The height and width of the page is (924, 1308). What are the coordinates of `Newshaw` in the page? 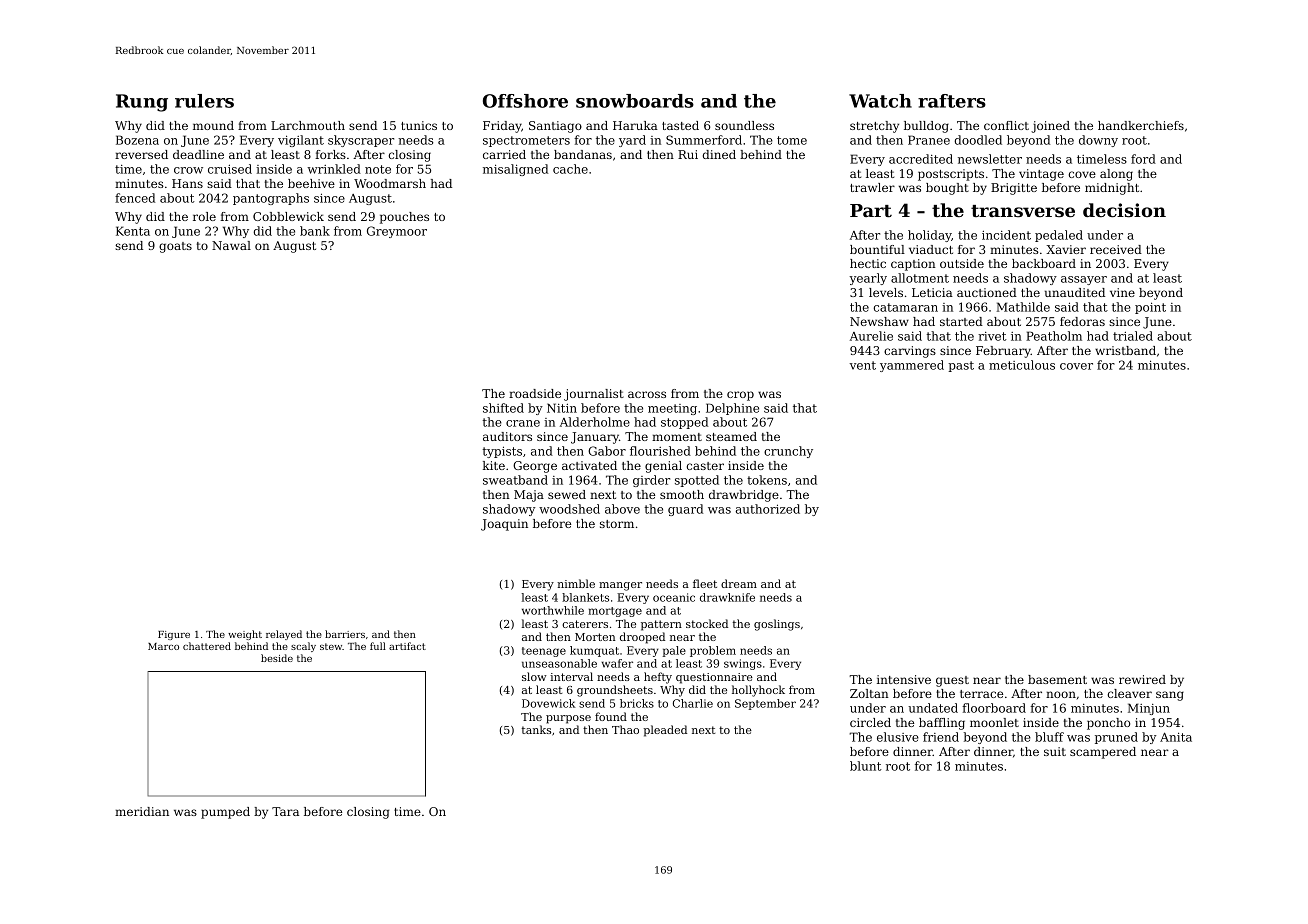 It's located at (879, 321).
